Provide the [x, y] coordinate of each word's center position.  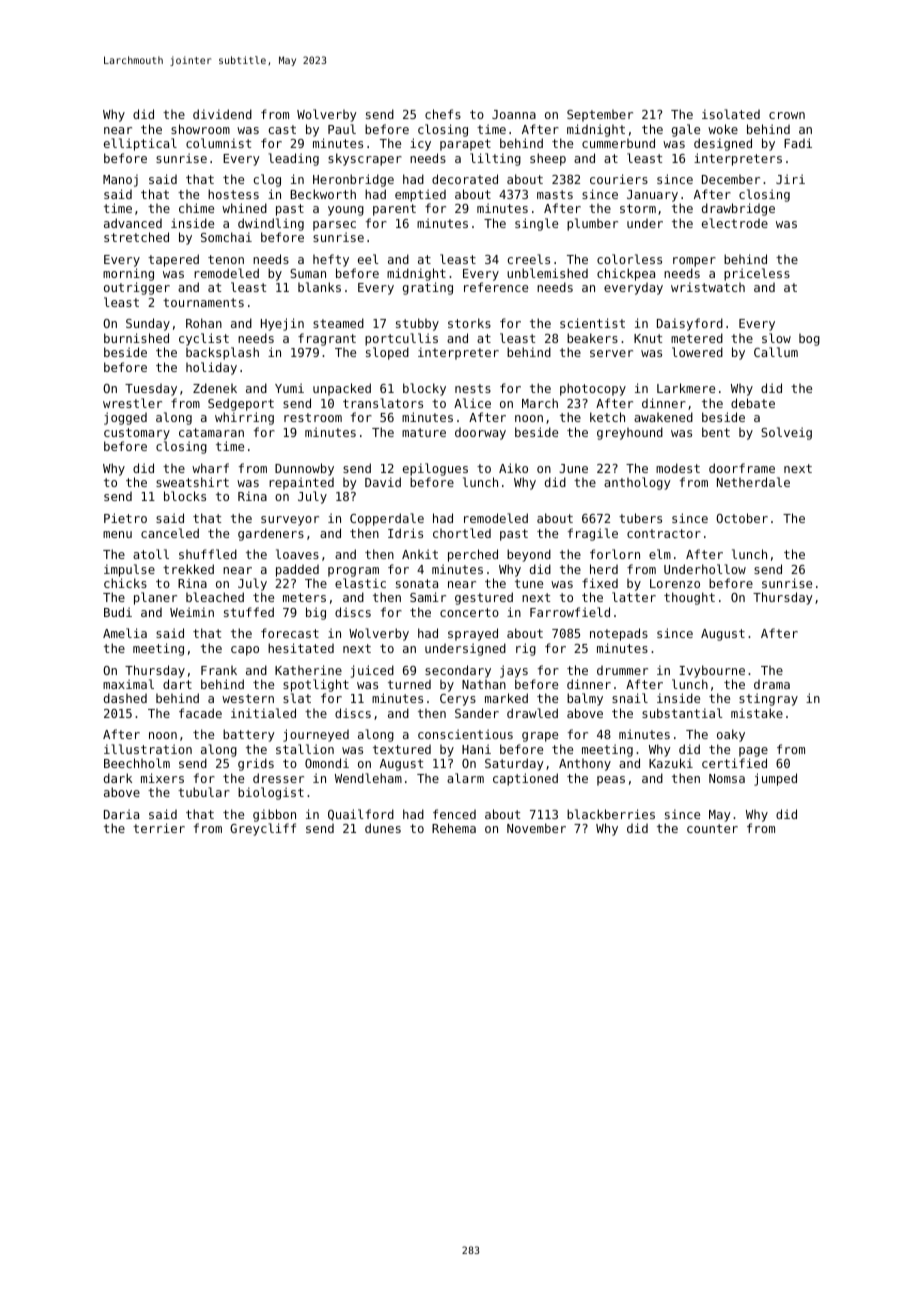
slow [776, 338]
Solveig [786, 433]
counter [712, 828]
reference [496, 287]
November [536, 828]
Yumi [289, 388]
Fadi [798, 143]
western [248, 698]
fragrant [327, 339]
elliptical [140, 144]
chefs [443, 114]
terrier [159, 828]
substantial [682, 713]
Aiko [513, 468]
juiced [372, 671]
